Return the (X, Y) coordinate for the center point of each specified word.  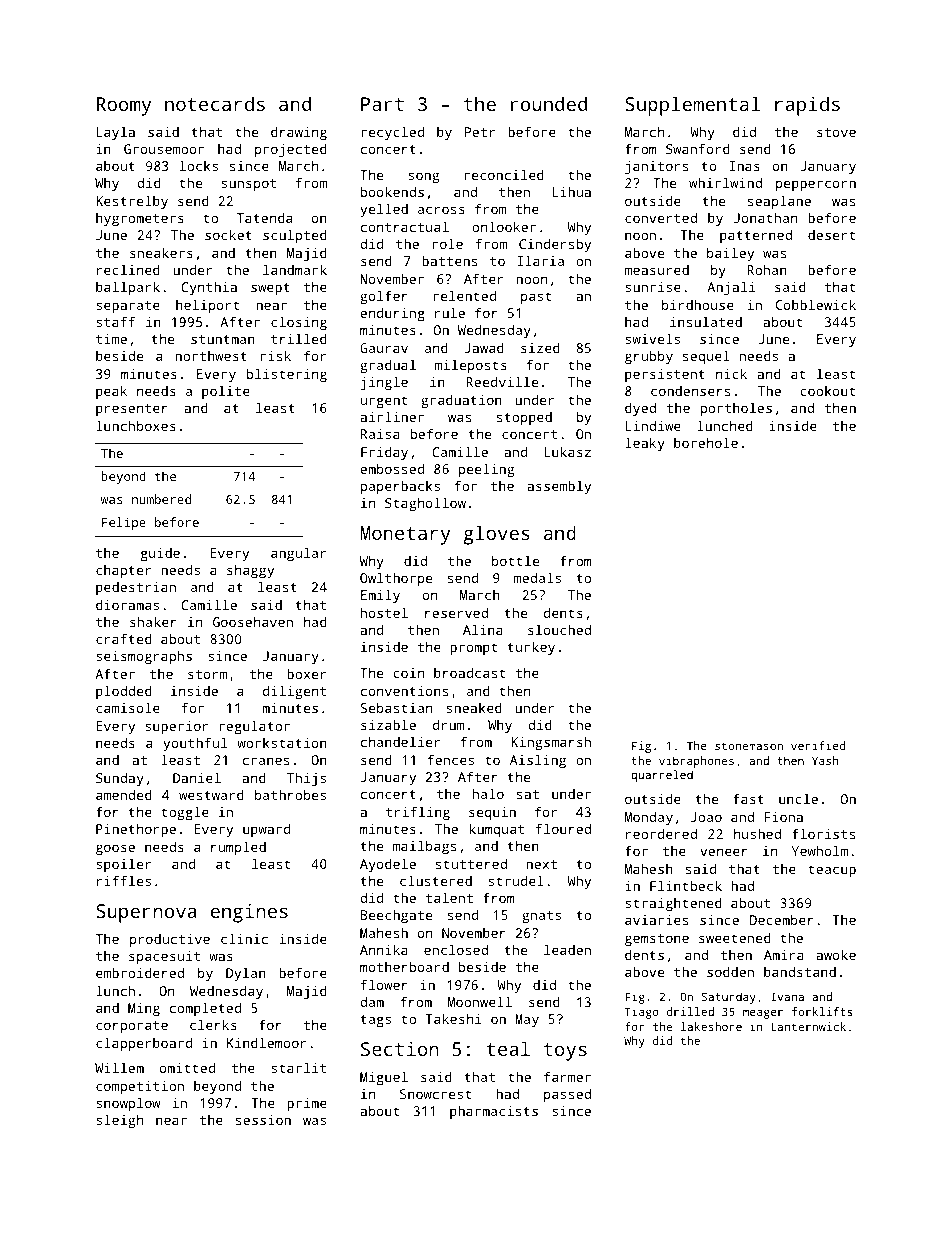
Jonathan (765, 217)
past (536, 298)
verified (818, 745)
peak (111, 392)
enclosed (456, 949)
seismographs (144, 657)
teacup (832, 871)
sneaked (474, 707)
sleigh (119, 1121)
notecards (215, 103)
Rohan (767, 269)
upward (266, 830)
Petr (480, 132)
